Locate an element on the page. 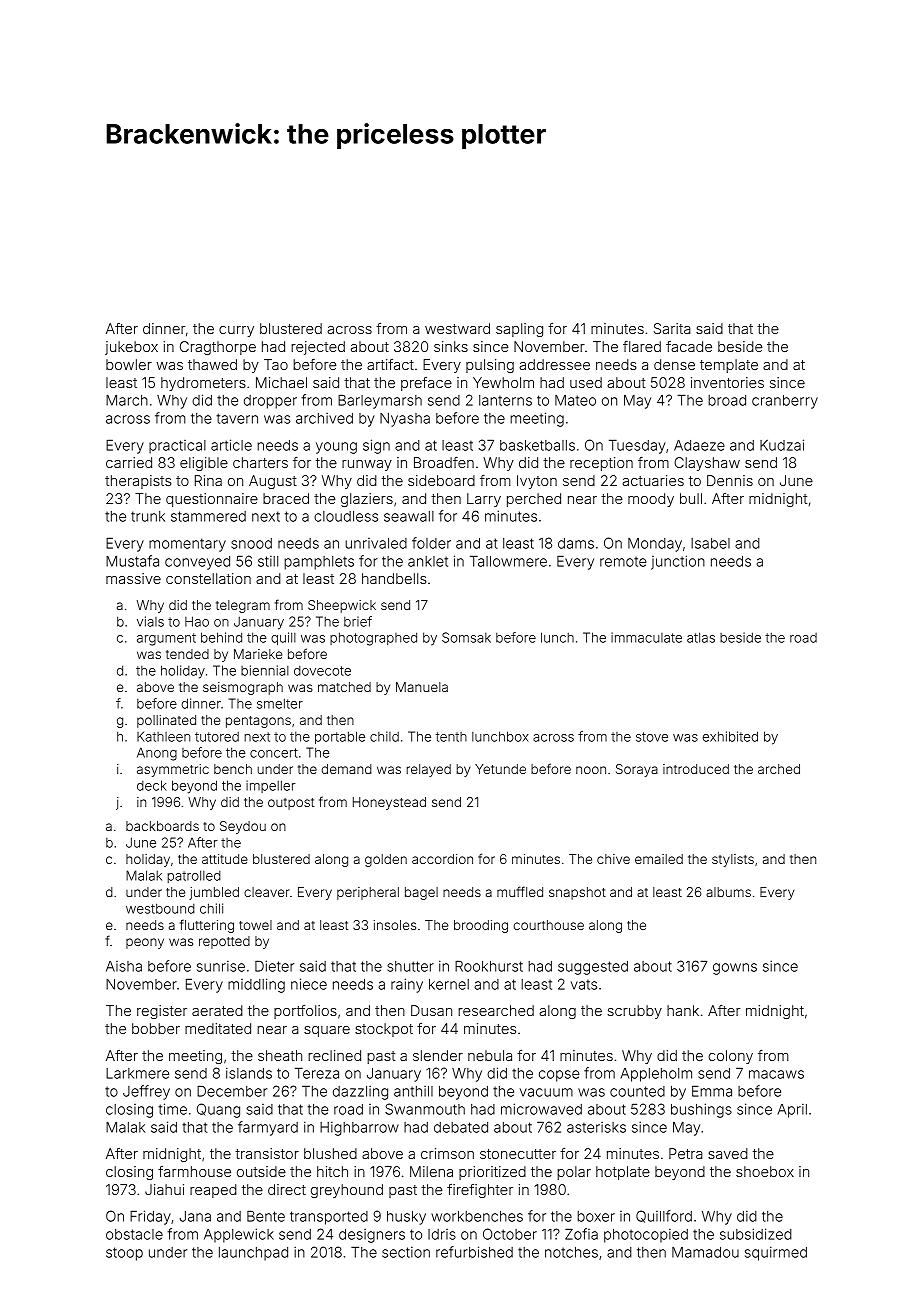 This page has height=1308, width=924. sapling is located at coordinates (519, 330).
